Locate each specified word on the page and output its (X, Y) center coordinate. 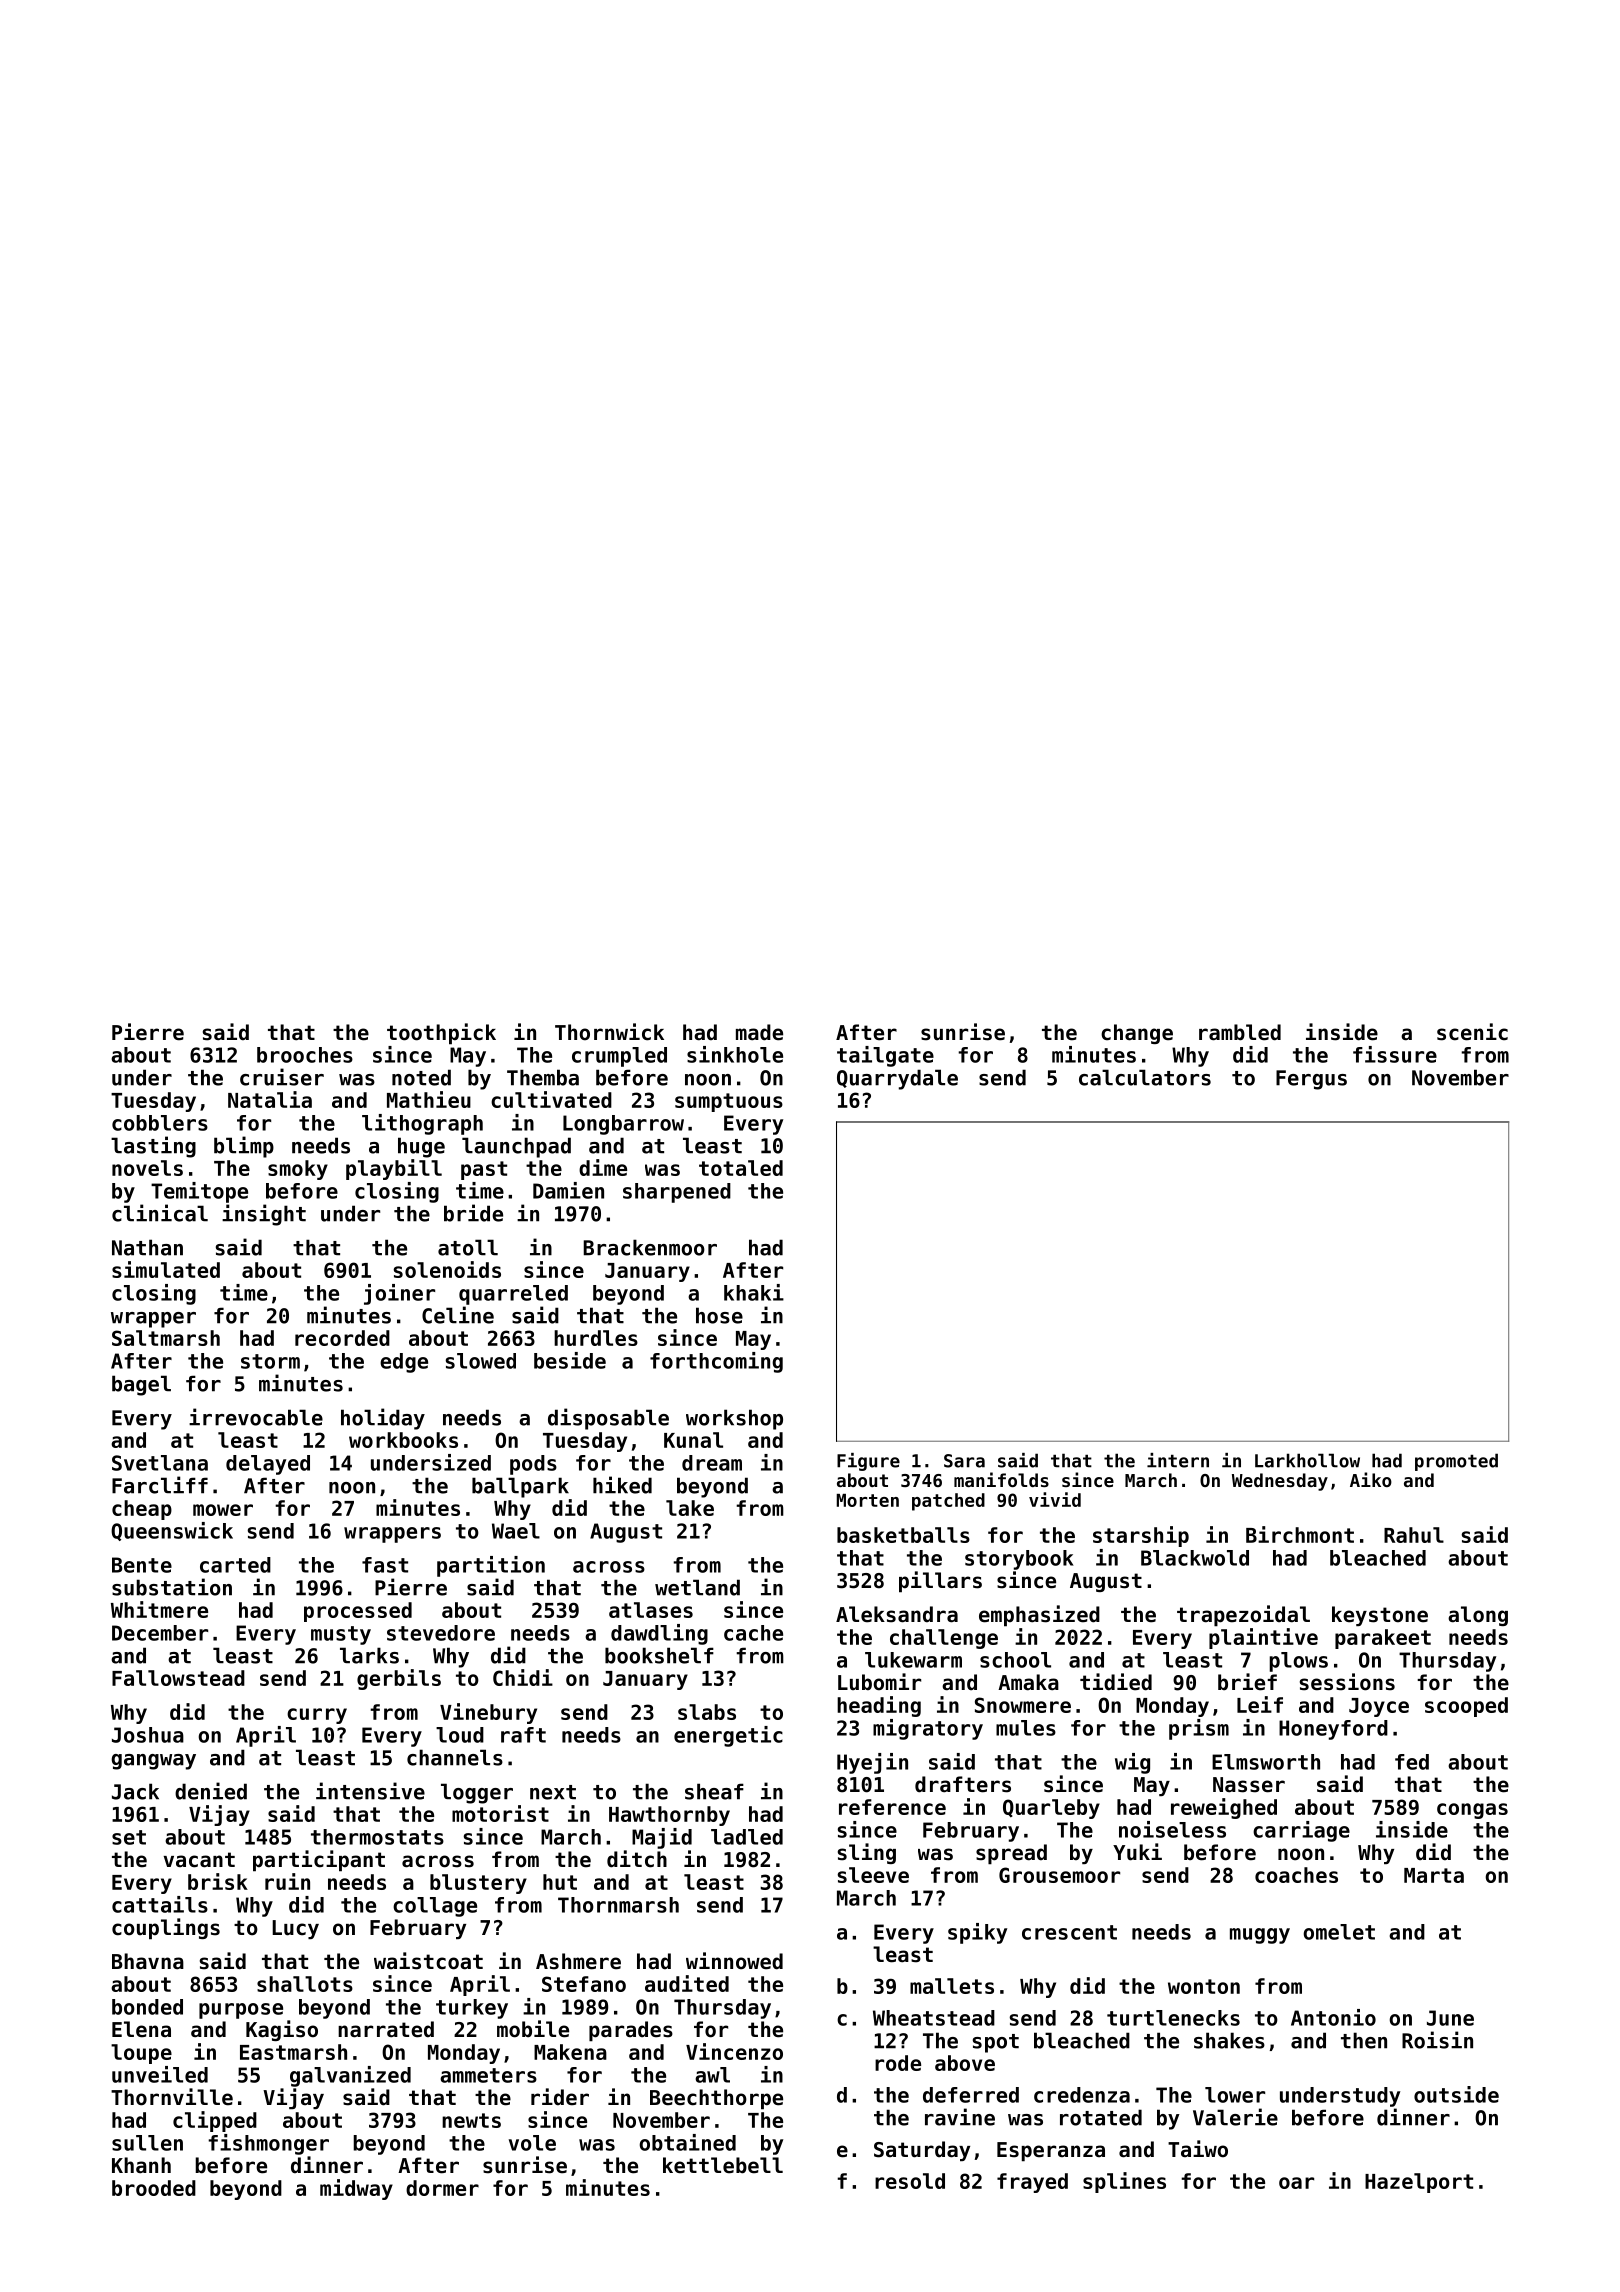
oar (1296, 2183)
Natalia (270, 1099)
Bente (142, 1565)
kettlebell (723, 2165)
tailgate (885, 1056)
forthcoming (716, 1362)
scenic (1472, 1032)
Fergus (1311, 1080)
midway (356, 2189)
